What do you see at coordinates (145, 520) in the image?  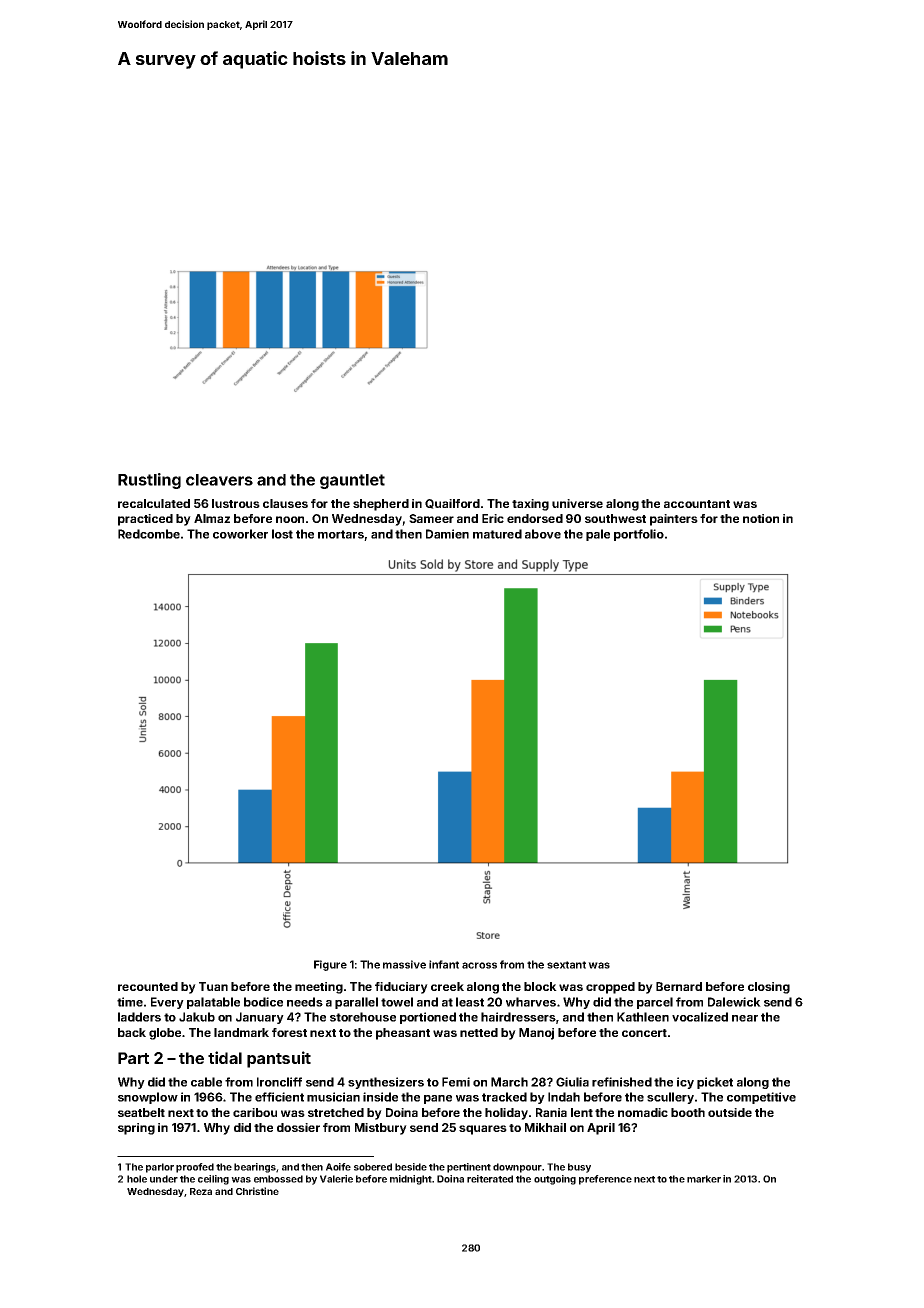 I see `practiced` at bounding box center [145, 520].
